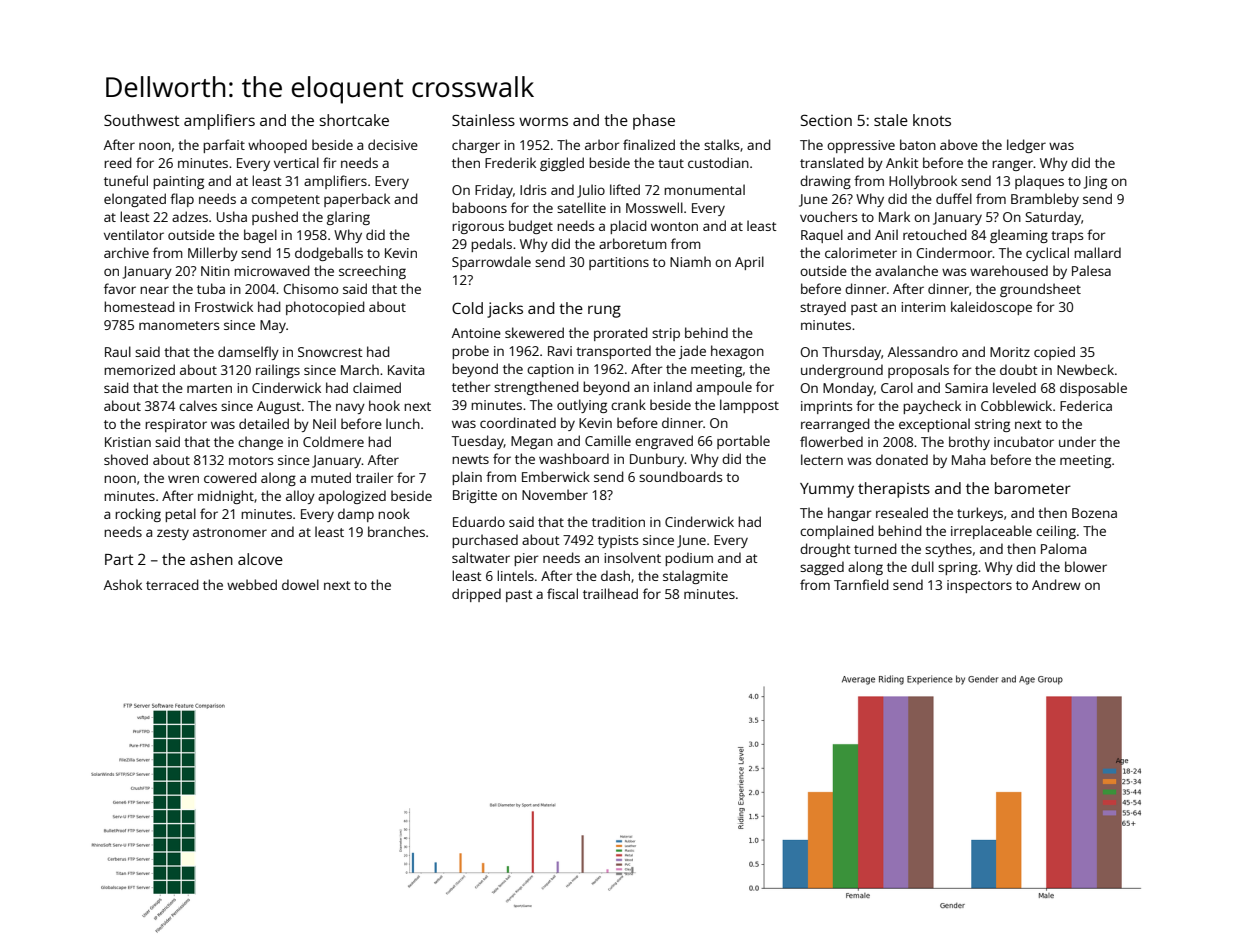 The height and width of the document is (952, 1233). I want to click on vouchers, so click(828, 216).
